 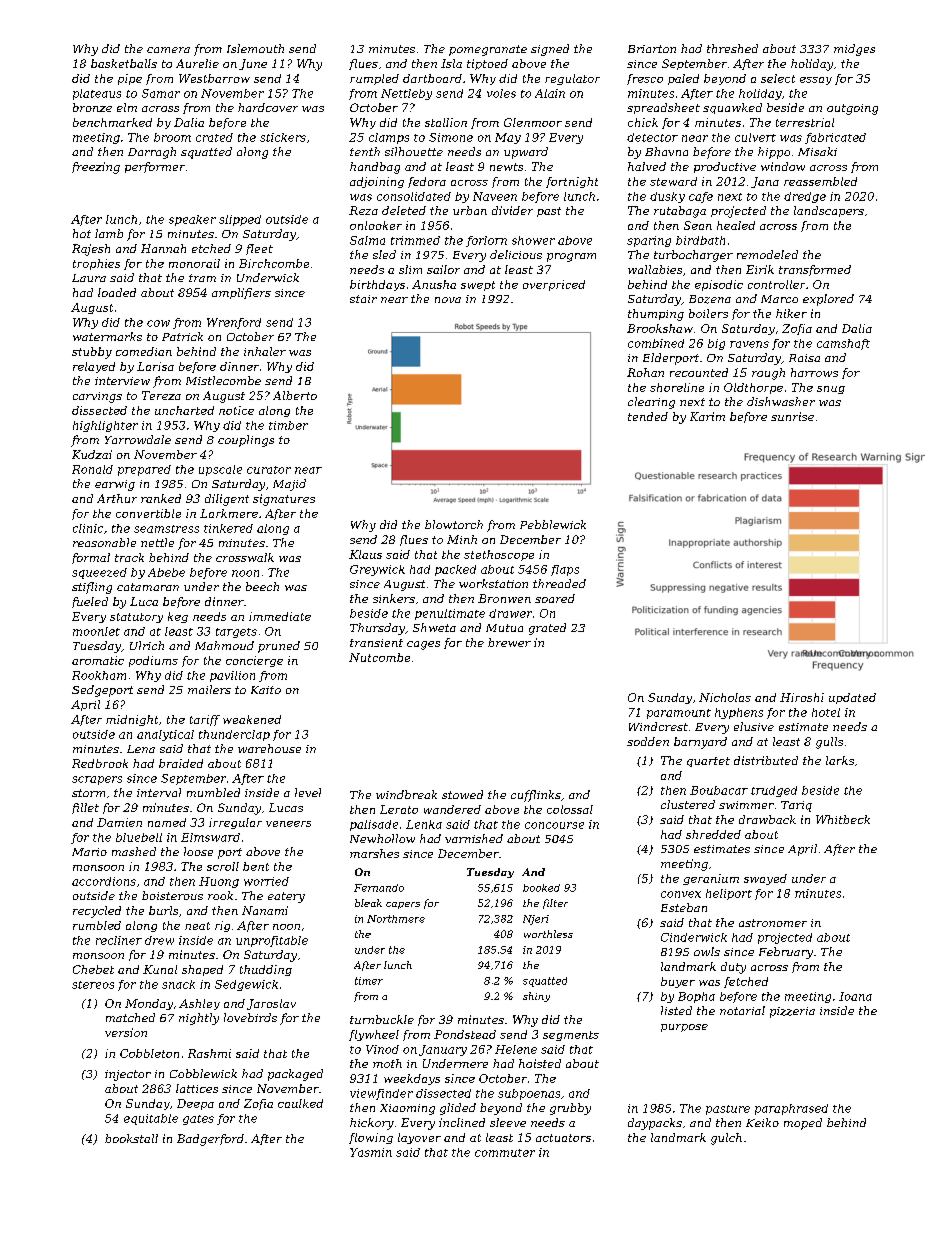 What do you see at coordinates (505, 1153) in the document?
I see `commuter` at bounding box center [505, 1153].
